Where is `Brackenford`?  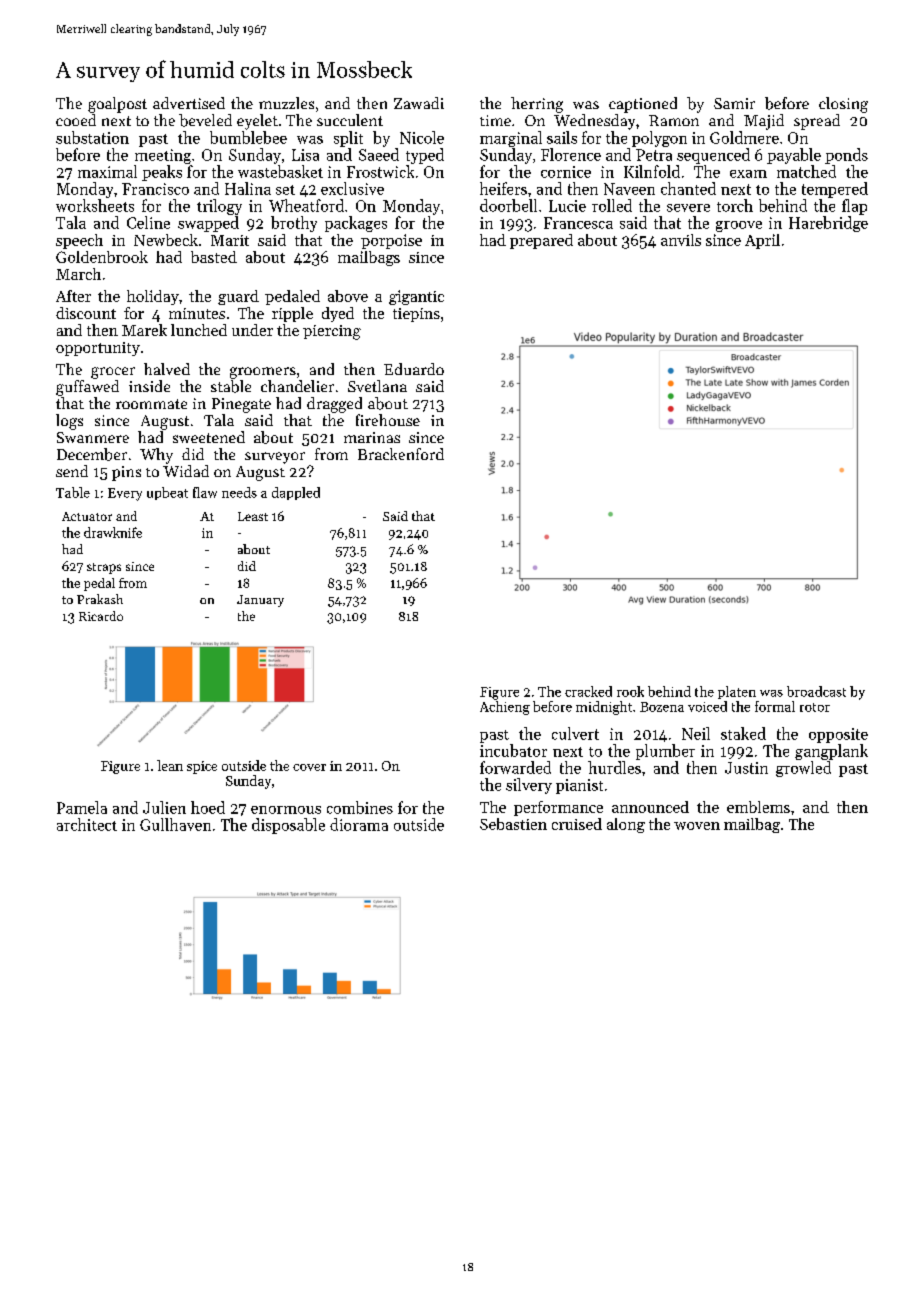 Brackenford is located at coordinates (401, 454).
